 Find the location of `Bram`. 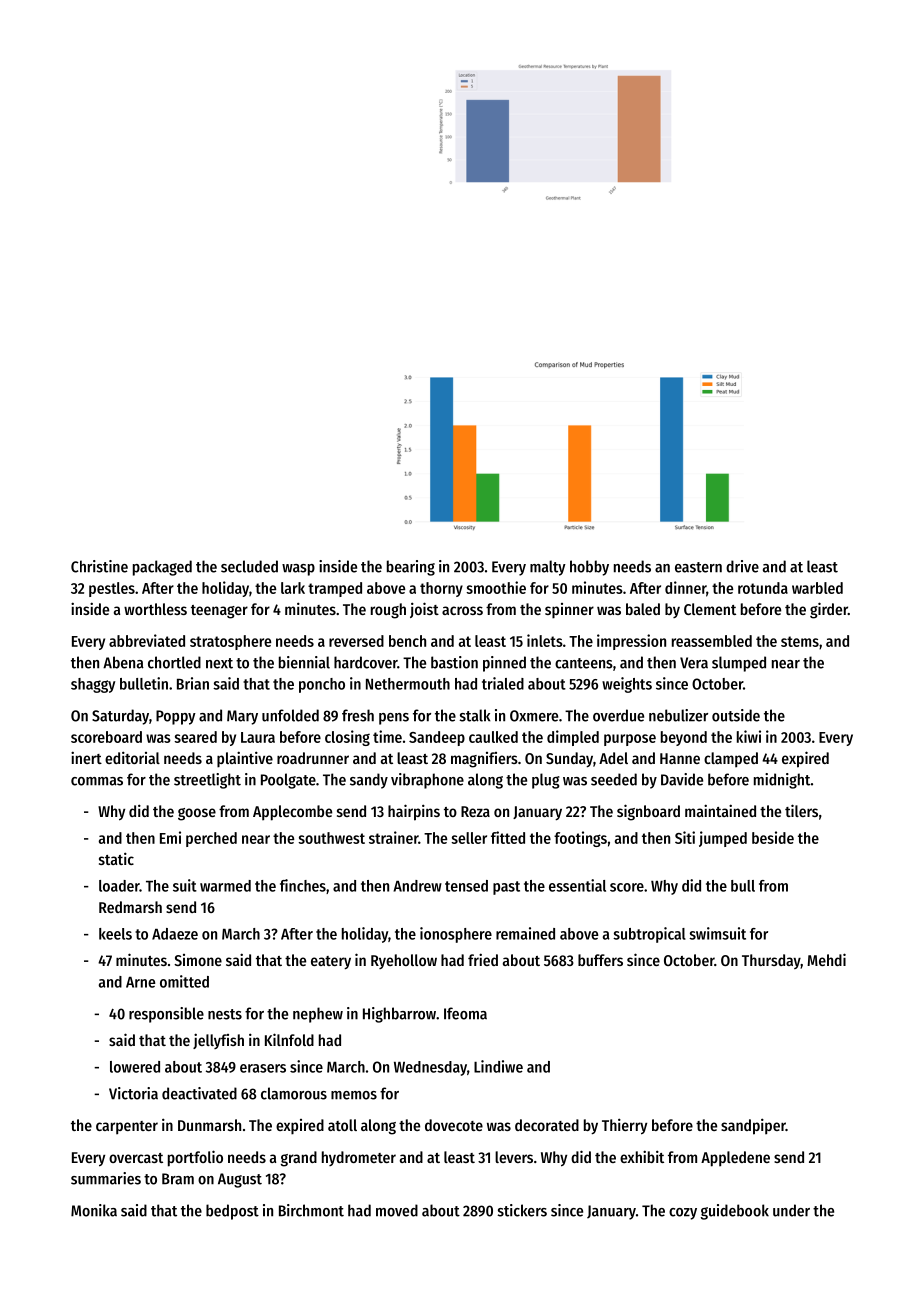

Bram is located at coordinates (178, 1179).
